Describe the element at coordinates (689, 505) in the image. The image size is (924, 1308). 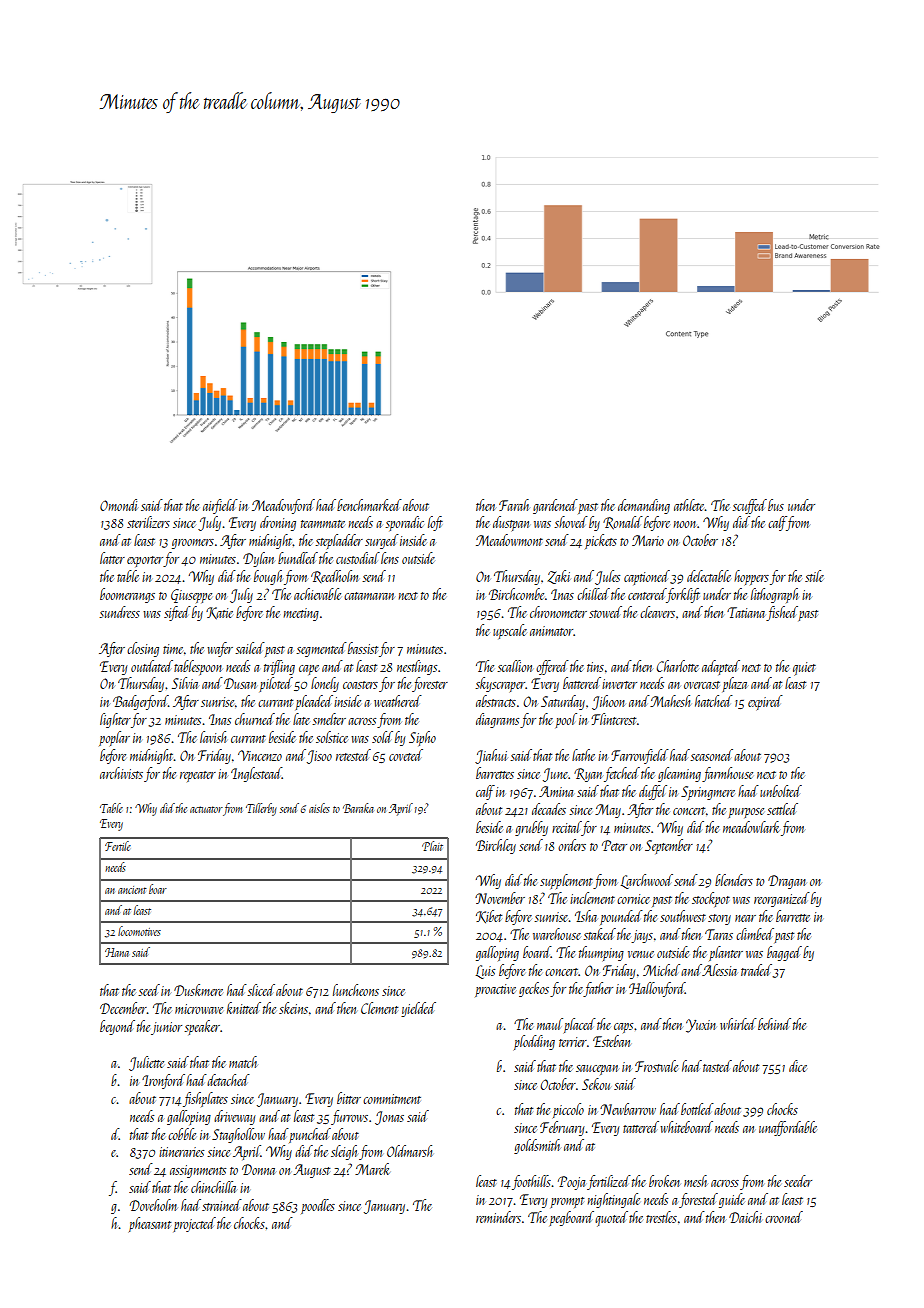
I see `athlete` at that location.
